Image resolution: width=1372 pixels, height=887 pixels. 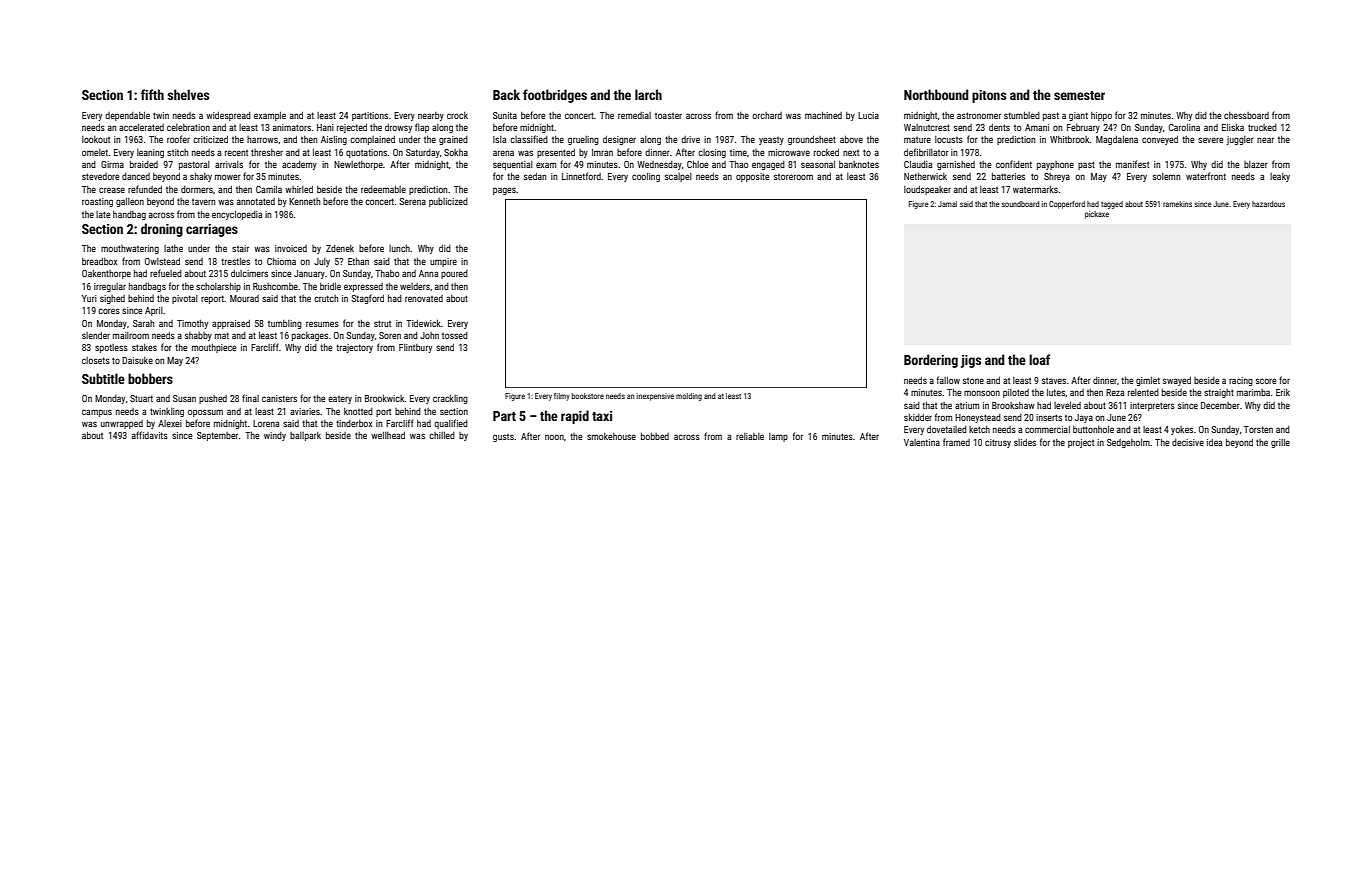 What do you see at coordinates (424, 298) in the page?
I see `renovated` at bounding box center [424, 298].
